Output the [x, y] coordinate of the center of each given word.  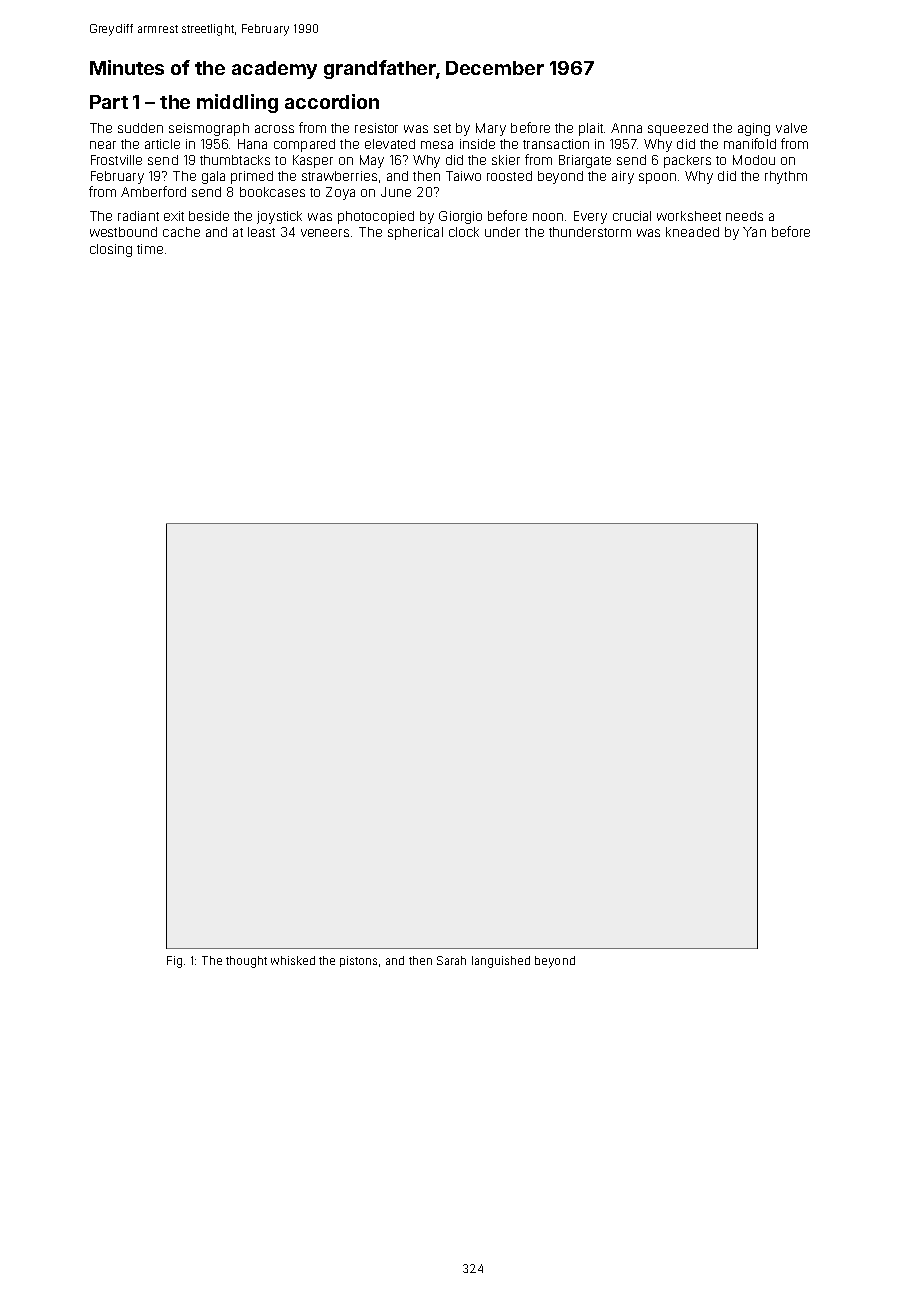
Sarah [451, 960]
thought [246, 962]
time [150, 249]
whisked [293, 960]
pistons [358, 961]
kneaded [692, 232]
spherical [415, 233]
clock [464, 232]
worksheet [689, 216]
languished [501, 962]
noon [548, 217]
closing [111, 250]
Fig [174, 962]
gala [213, 177]
